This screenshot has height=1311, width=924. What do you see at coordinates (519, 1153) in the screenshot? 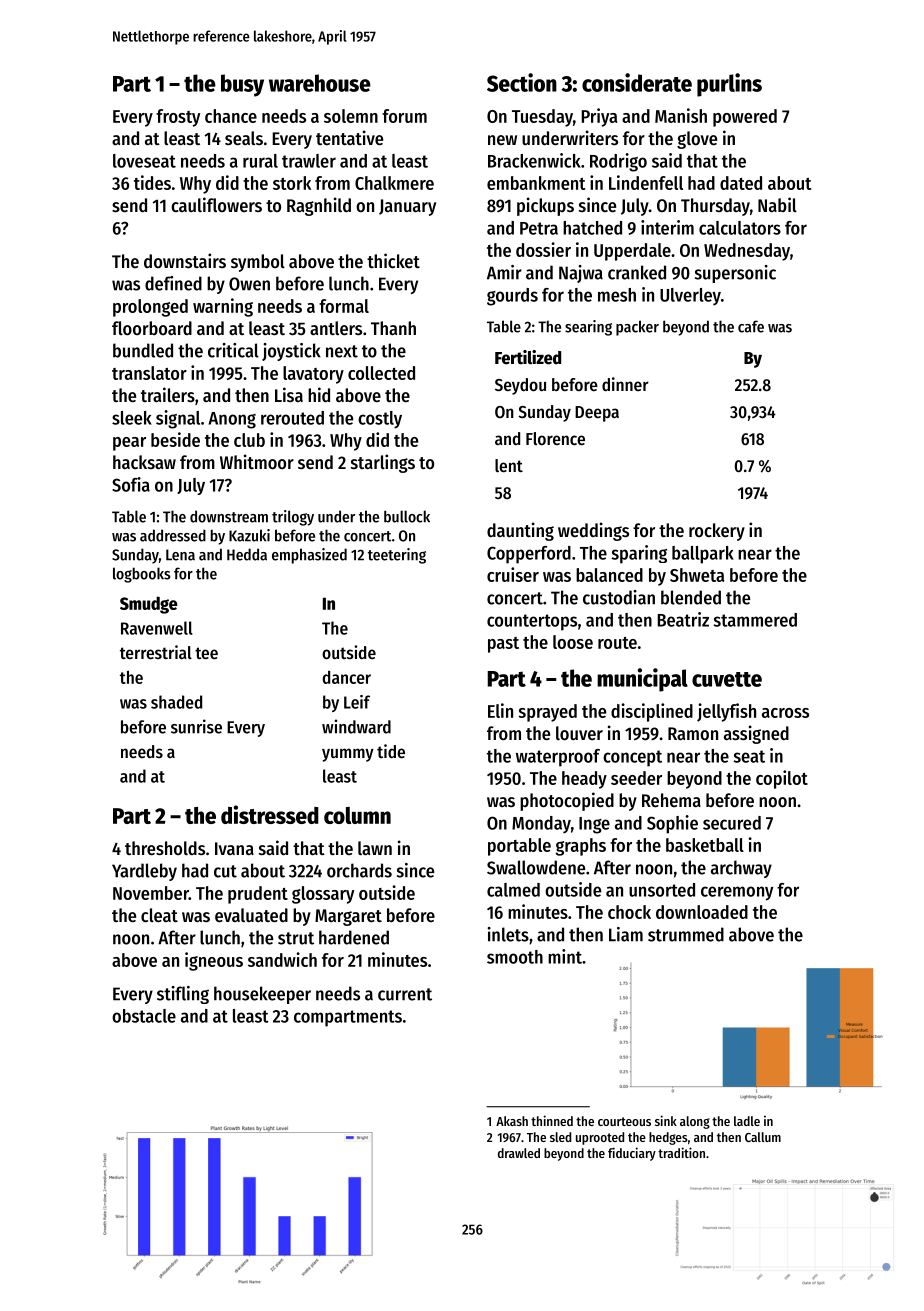
I see `drawled` at bounding box center [519, 1153].
